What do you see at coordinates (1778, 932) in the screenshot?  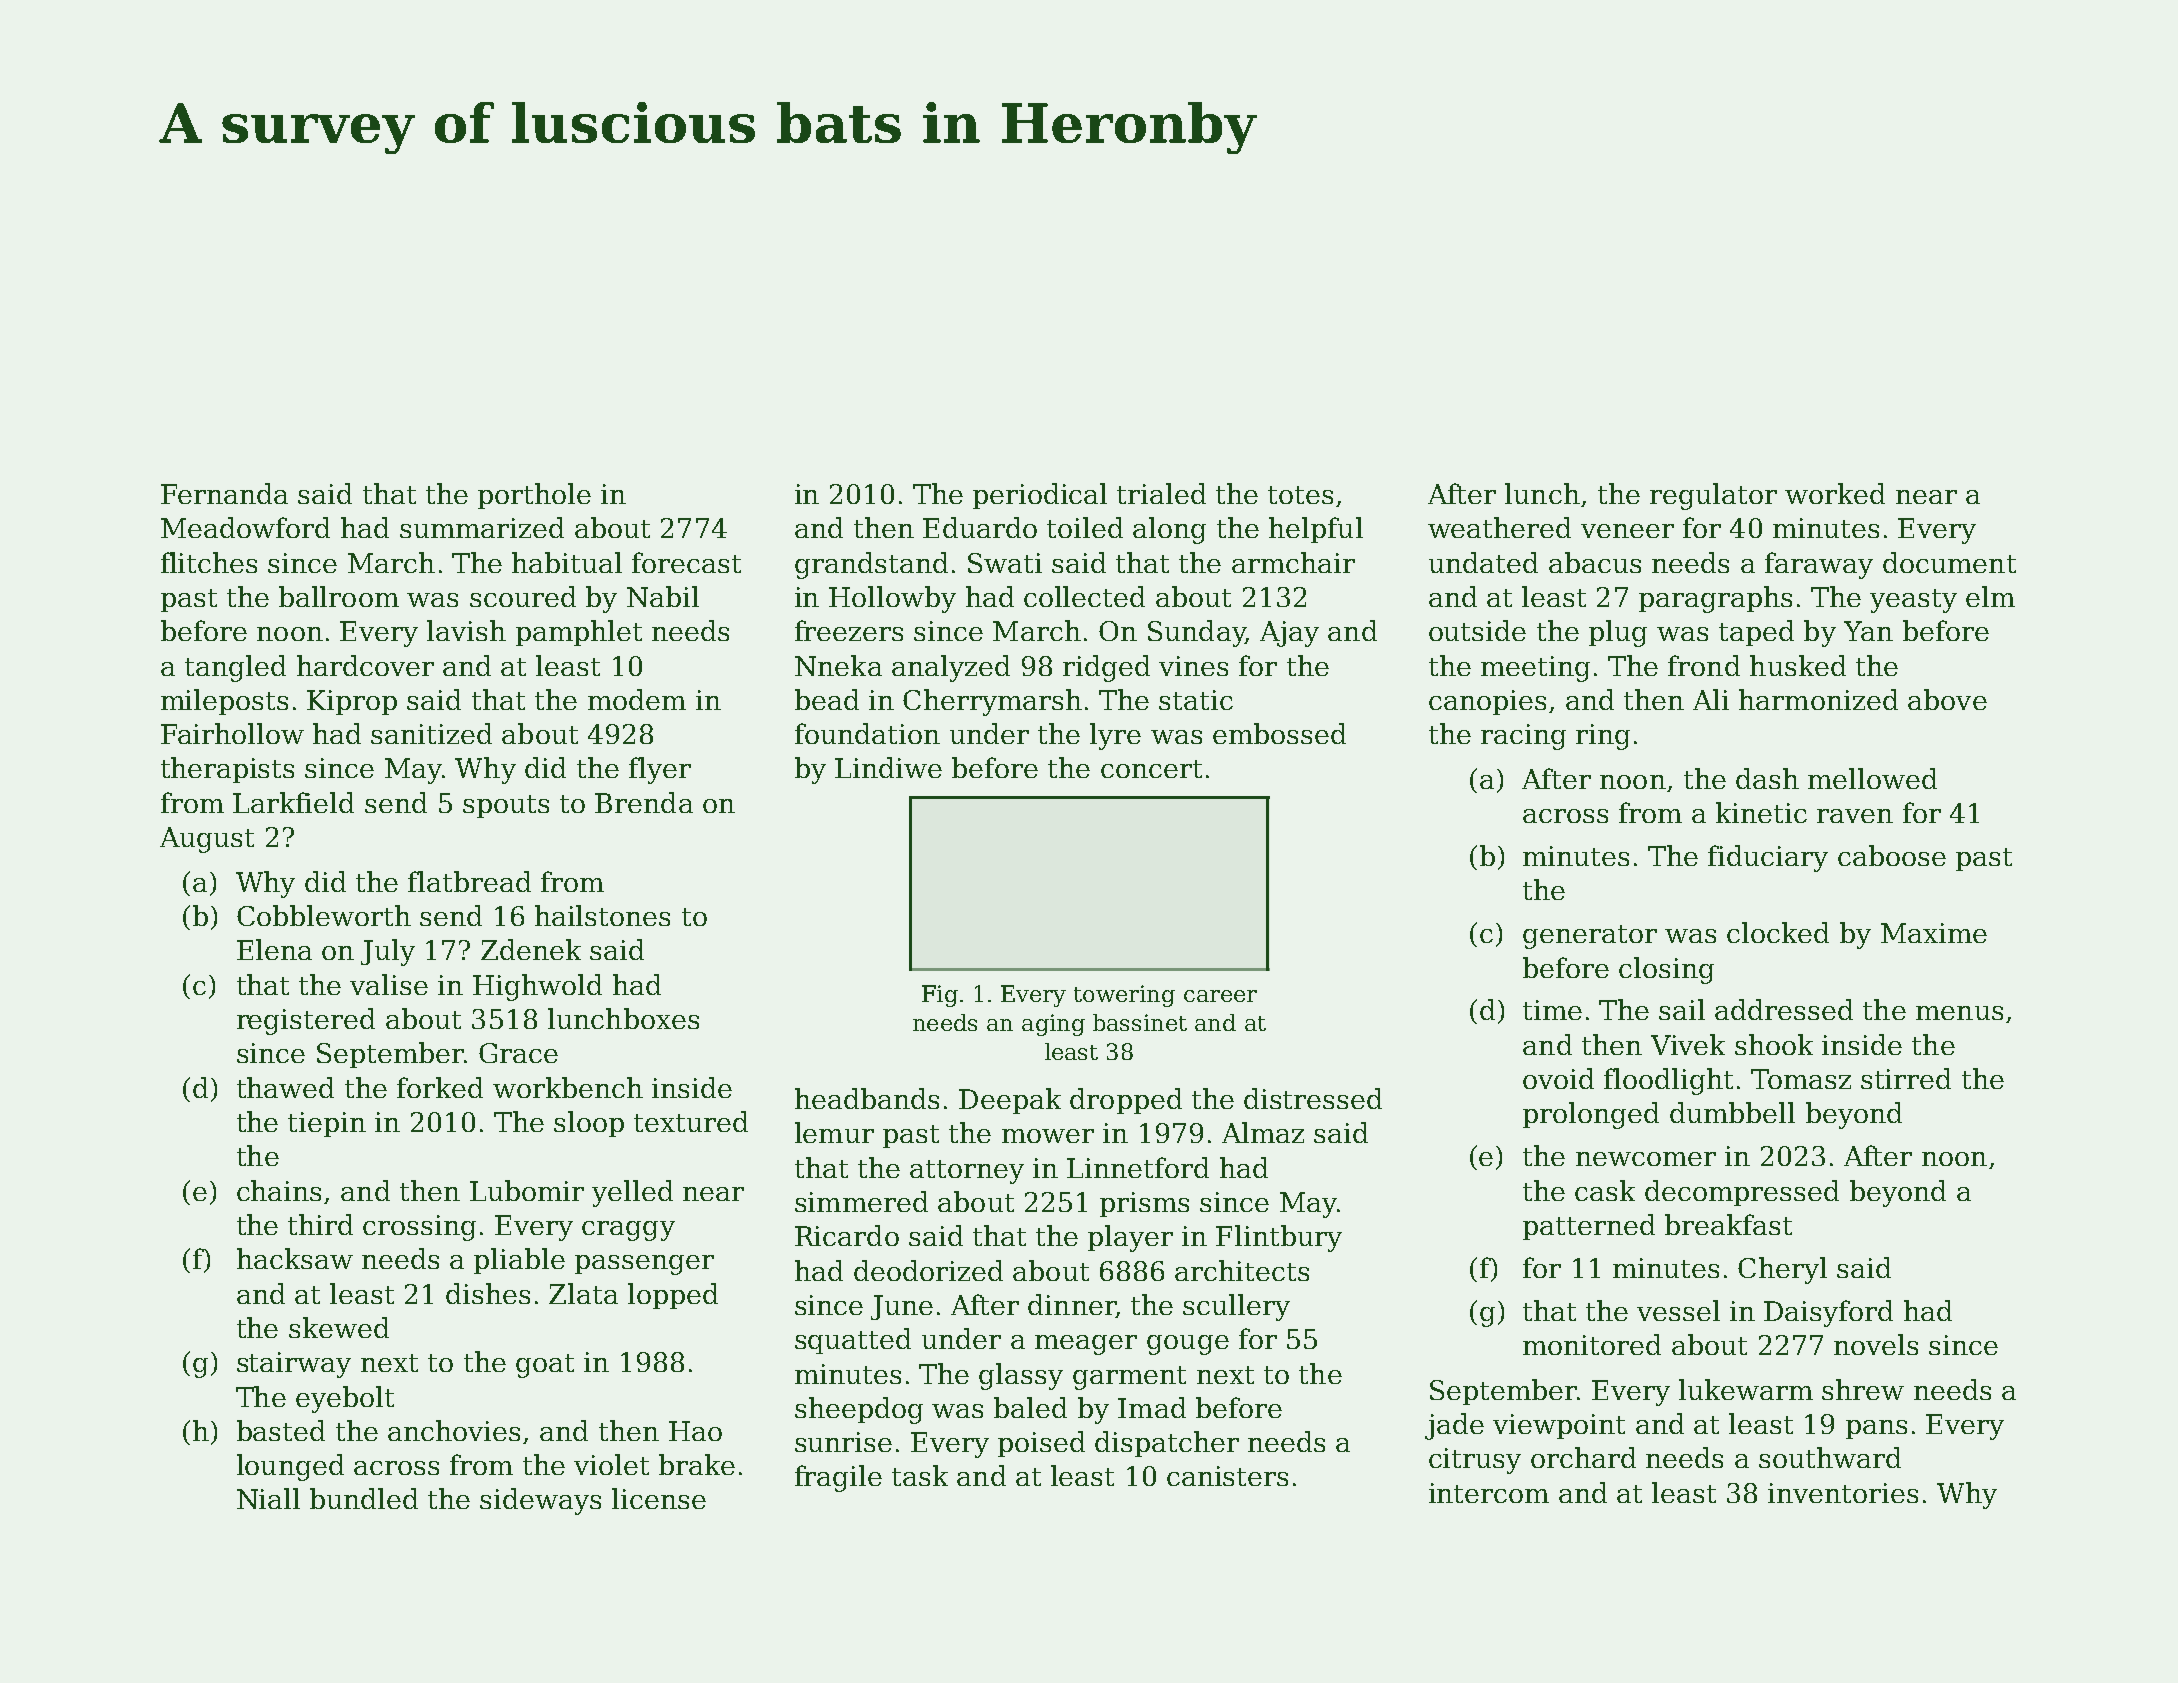 I see `clocked` at bounding box center [1778, 932].
